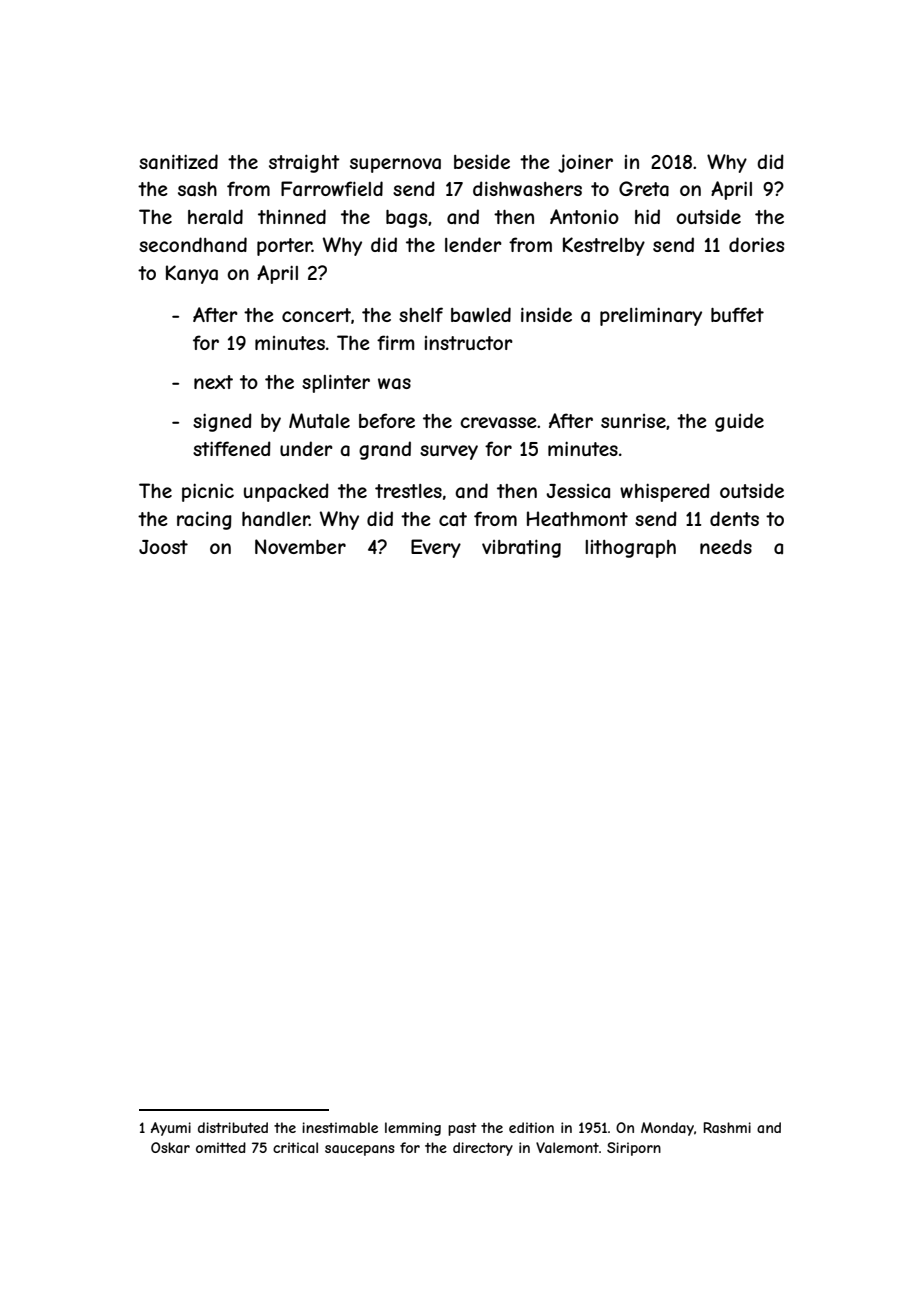  What do you see at coordinates (453, 519) in the page?
I see `cat` at bounding box center [453, 519].
